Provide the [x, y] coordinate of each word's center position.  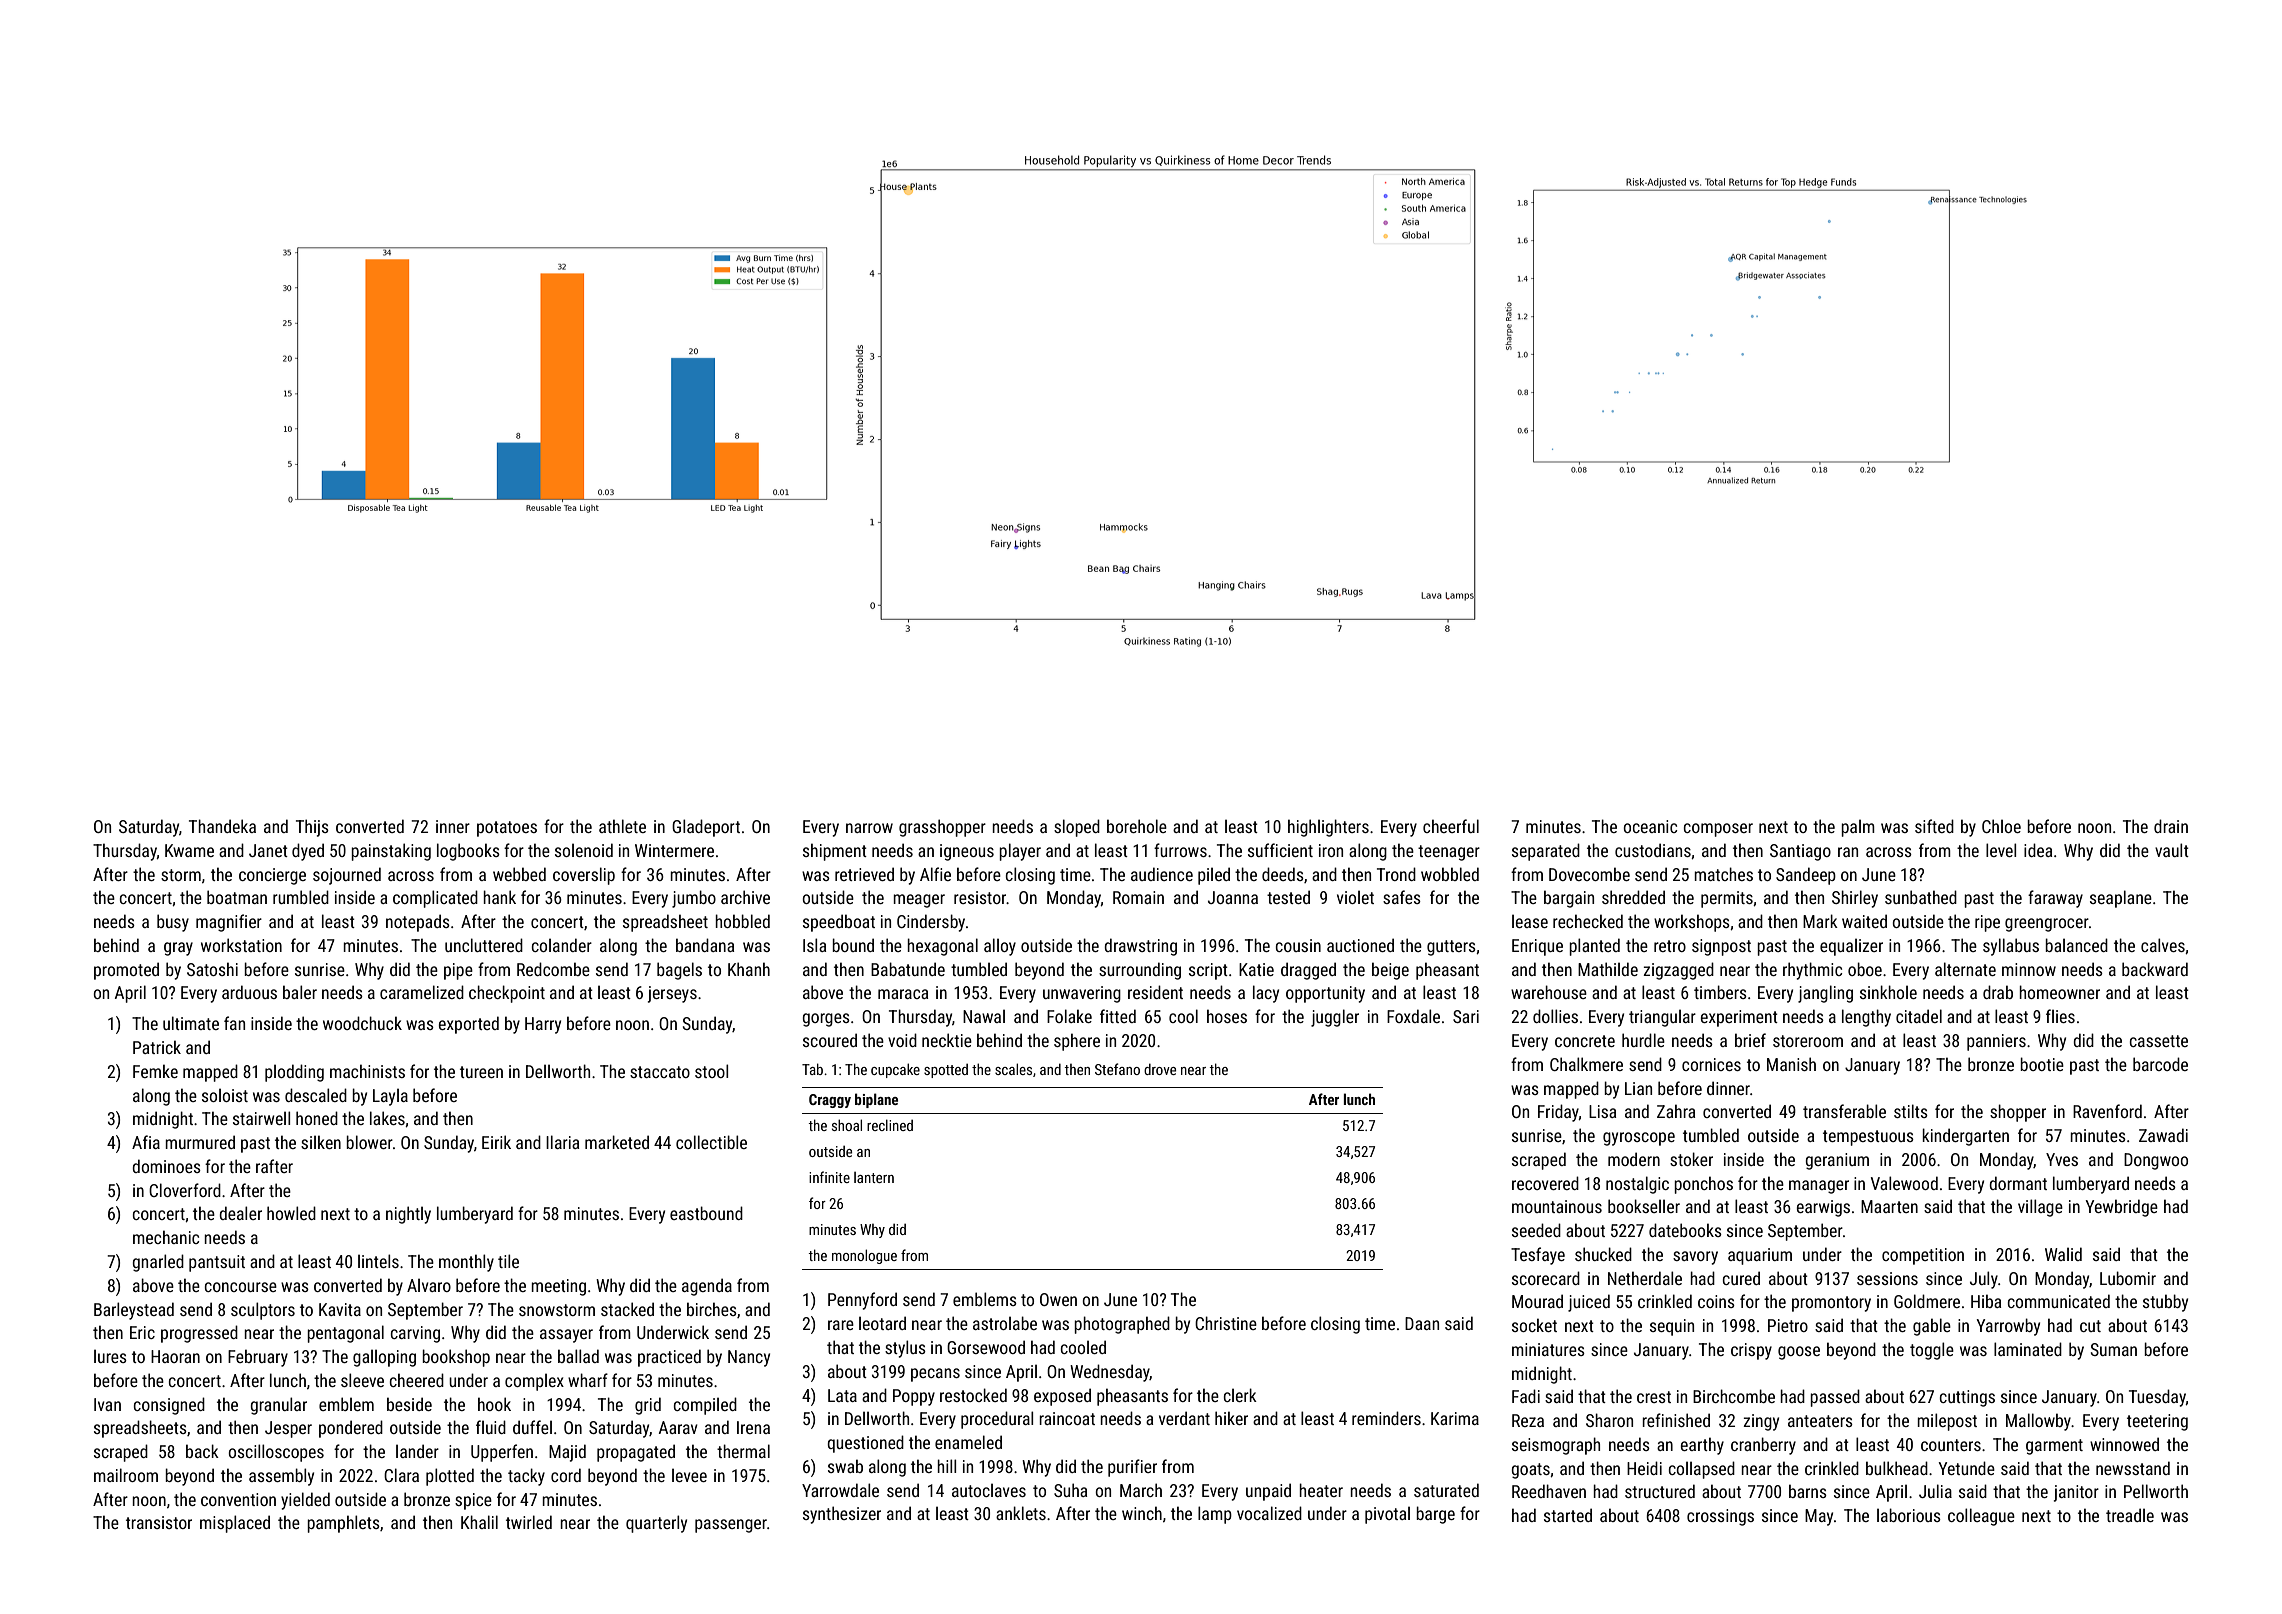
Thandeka [222, 826]
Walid [2063, 1254]
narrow [869, 828]
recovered [1545, 1183]
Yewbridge [2122, 1208]
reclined [890, 1125]
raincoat [1067, 1418]
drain [2171, 826]
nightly [408, 1215]
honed [317, 1118]
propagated [636, 1453]
